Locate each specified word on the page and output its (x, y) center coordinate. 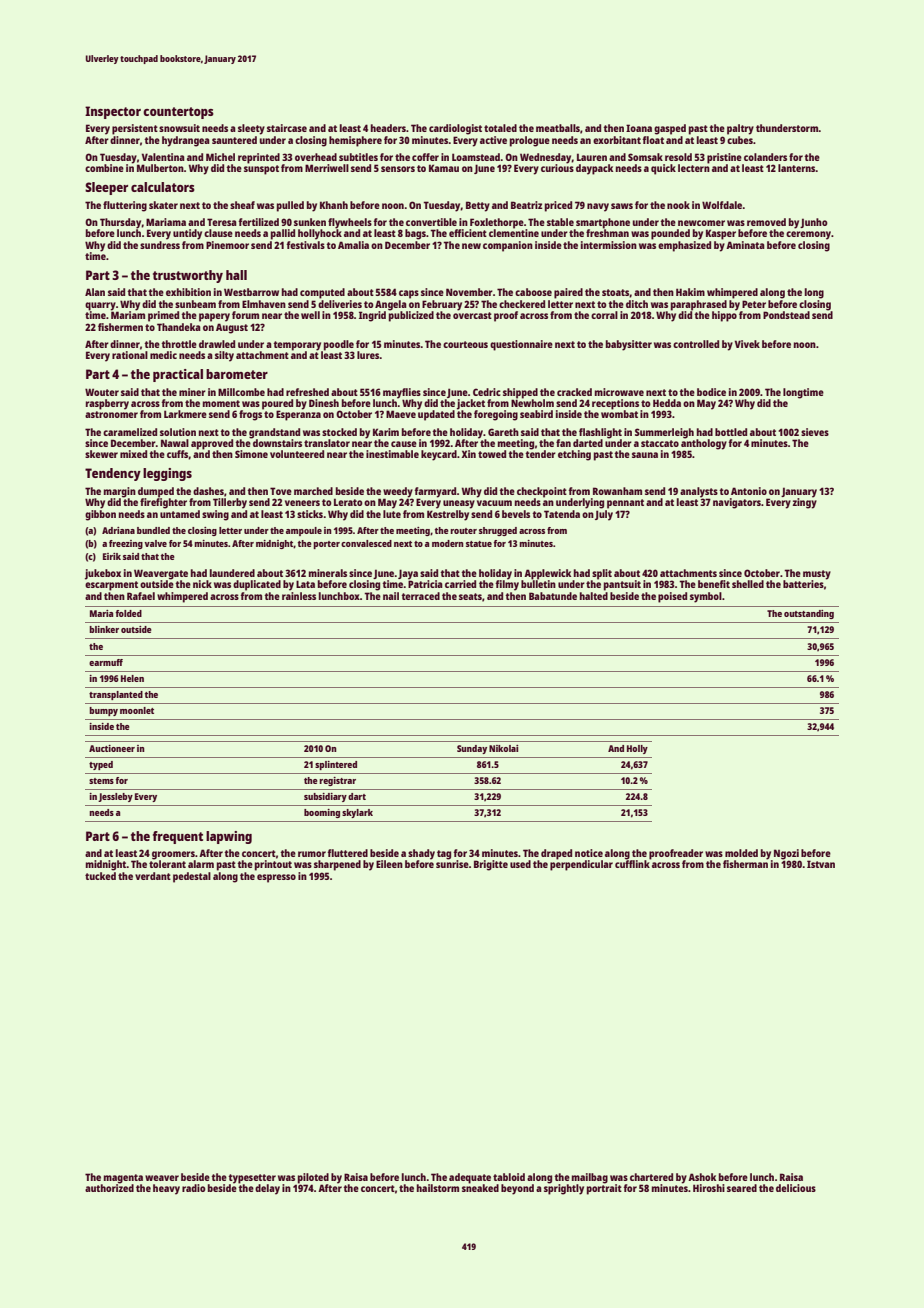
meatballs (558, 128)
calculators (163, 187)
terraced (420, 596)
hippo (724, 316)
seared (742, 1188)
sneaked (480, 1188)
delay (267, 1189)
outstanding (809, 614)
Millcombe (241, 392)
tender (540, 454)
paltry (740, 129)
